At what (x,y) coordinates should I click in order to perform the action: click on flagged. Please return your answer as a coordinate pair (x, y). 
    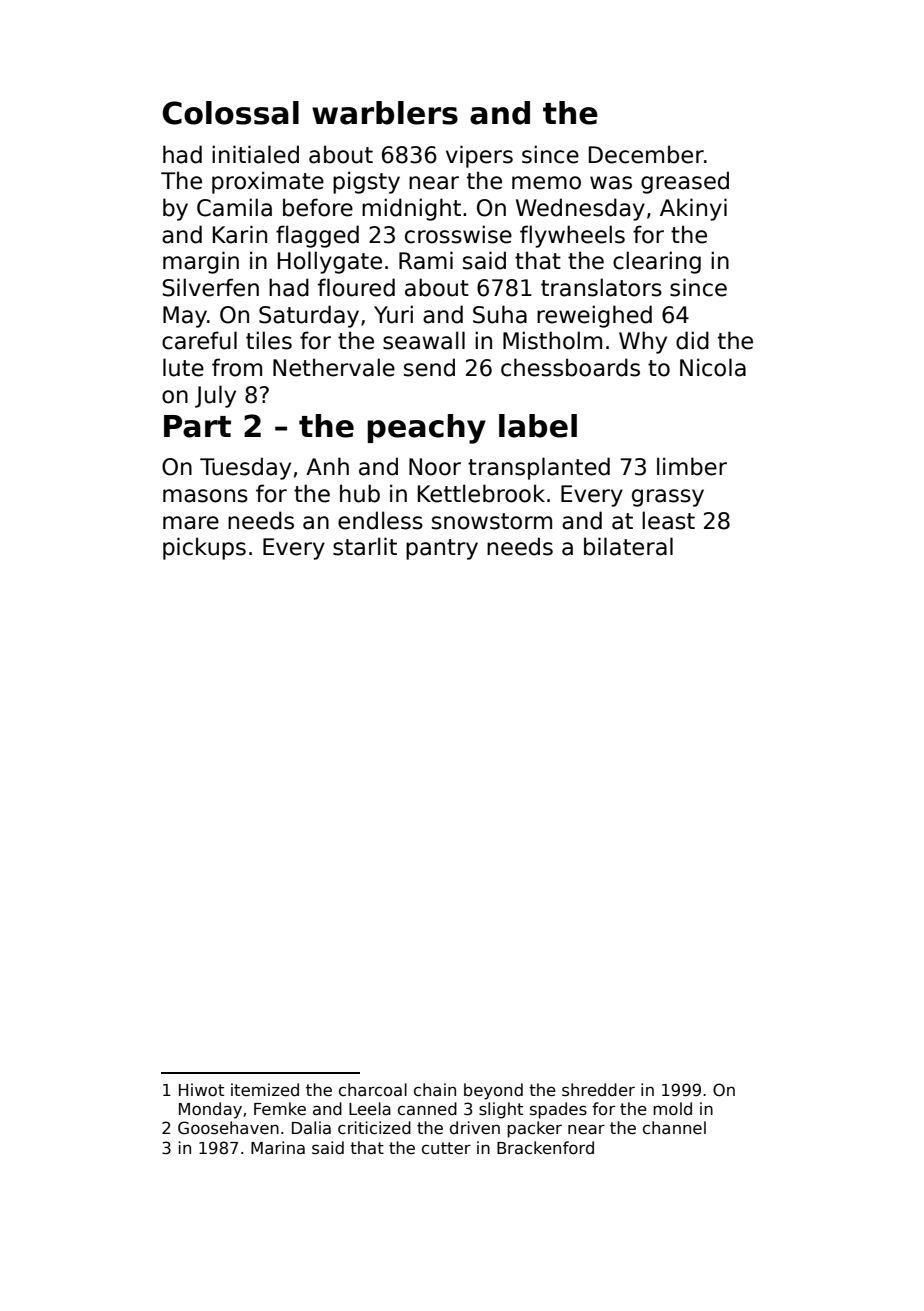
    Looking at the image, I should click on (317, 236).
